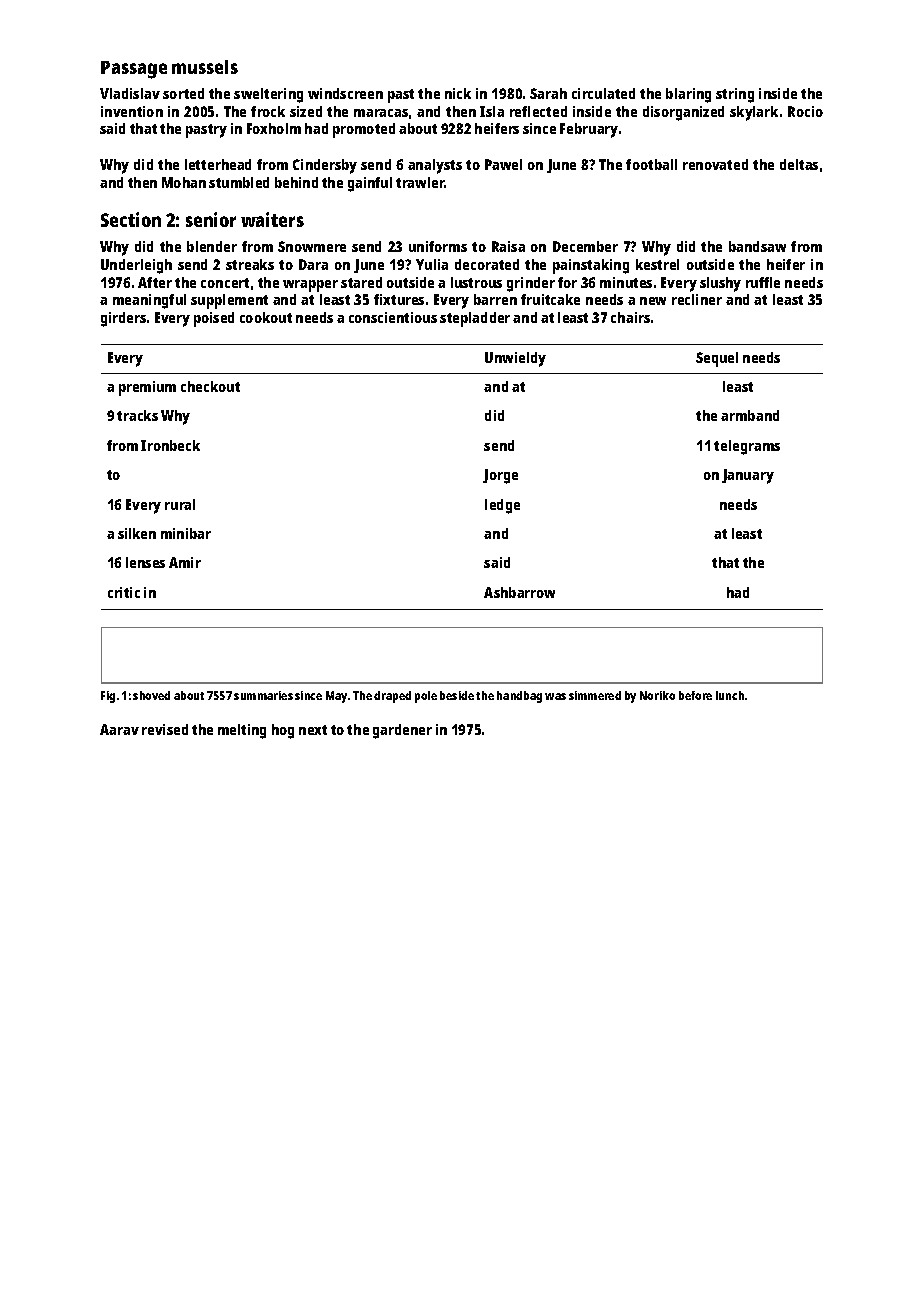 This screenshot has height=1308, width=924. I want to click on Passage, so click(134, 70).
